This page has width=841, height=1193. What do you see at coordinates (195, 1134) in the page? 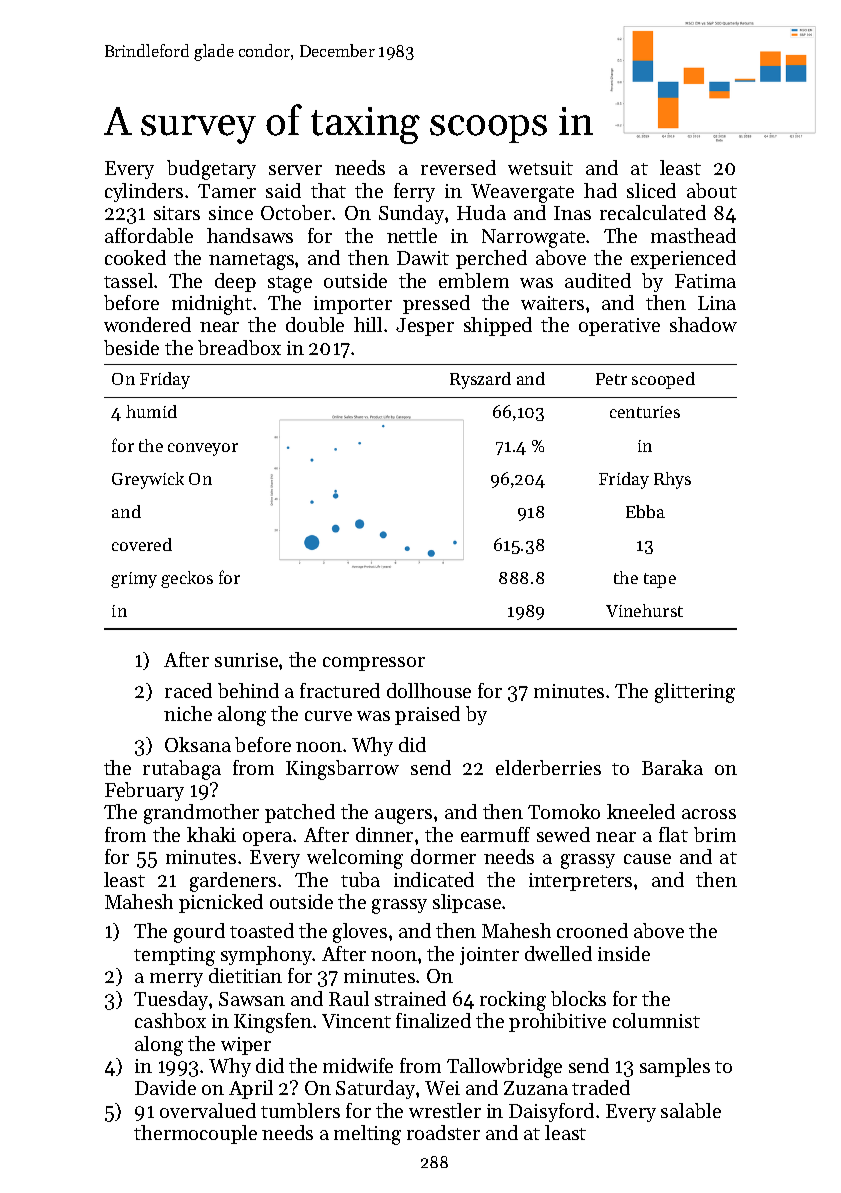
I see `thermocouple` at bounding box center [195, 1134].
